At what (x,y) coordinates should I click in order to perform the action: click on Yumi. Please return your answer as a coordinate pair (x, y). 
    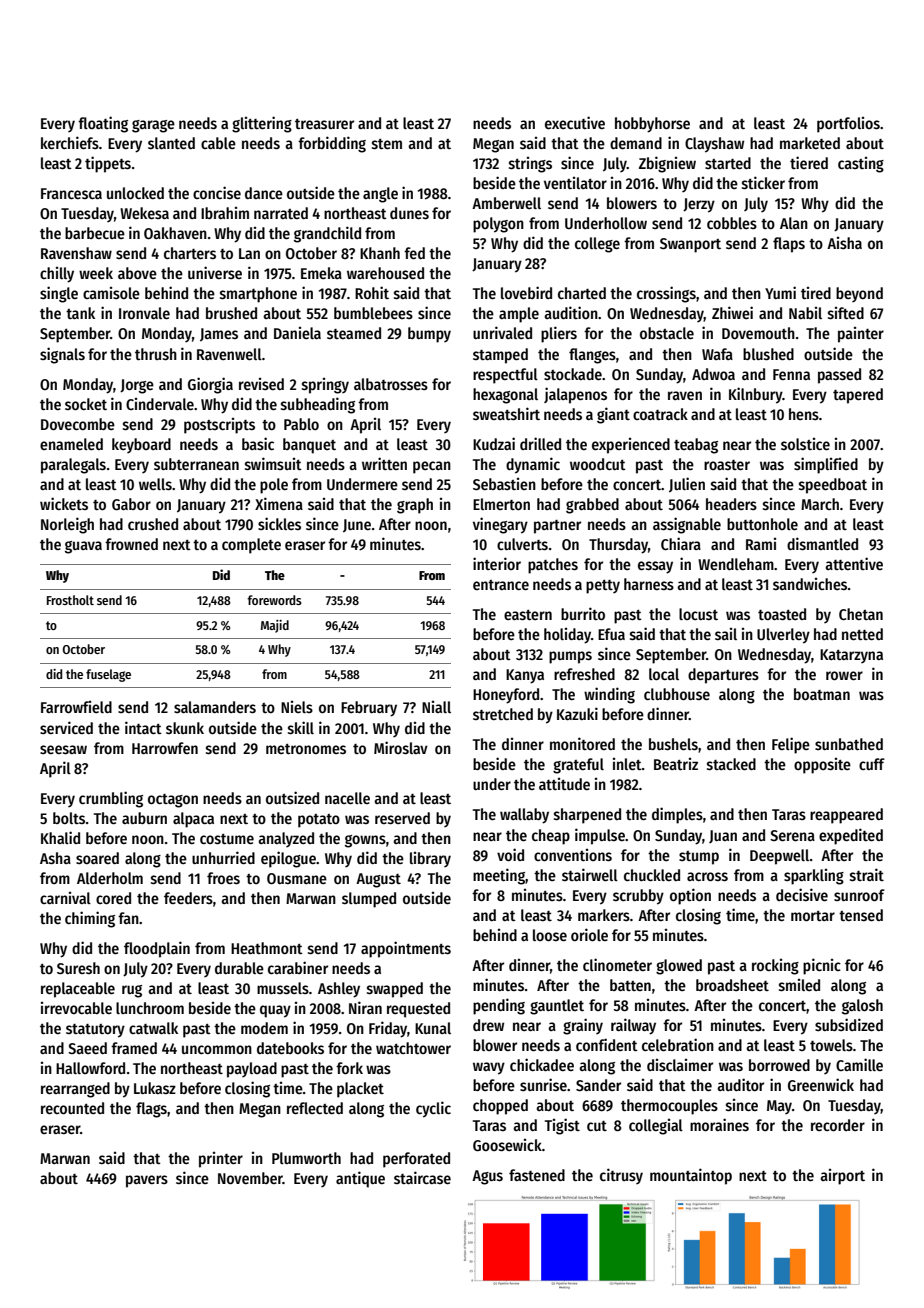
    Looking at the image, I should click on (780, 292).
